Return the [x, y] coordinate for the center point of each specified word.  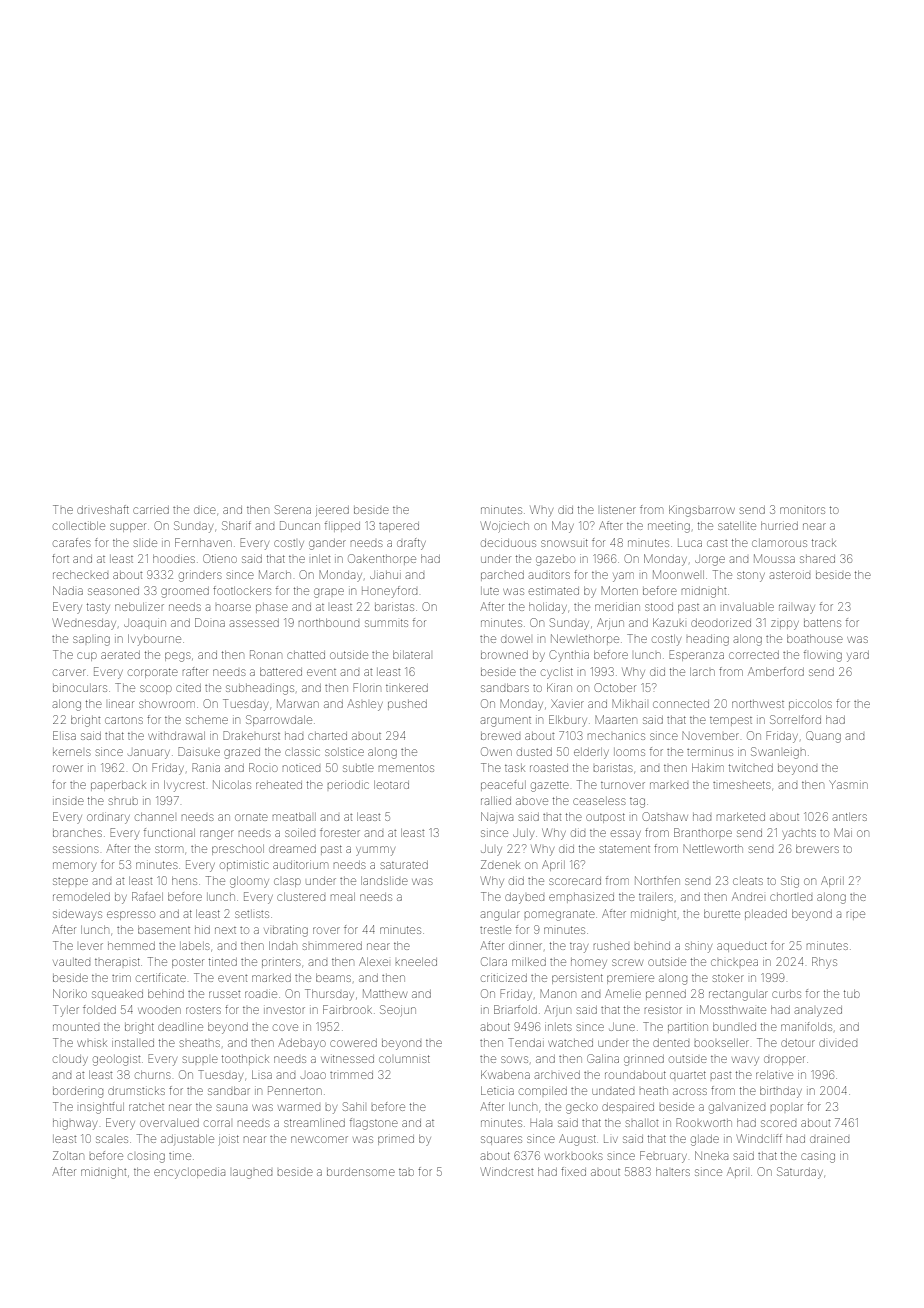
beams [333, 978]
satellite [737, 526]
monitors [802, 510]
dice [205, 510]
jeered [332, 511]
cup [87, 656]
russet [224, 994]
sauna [232, 1107]
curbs [786, 994]
